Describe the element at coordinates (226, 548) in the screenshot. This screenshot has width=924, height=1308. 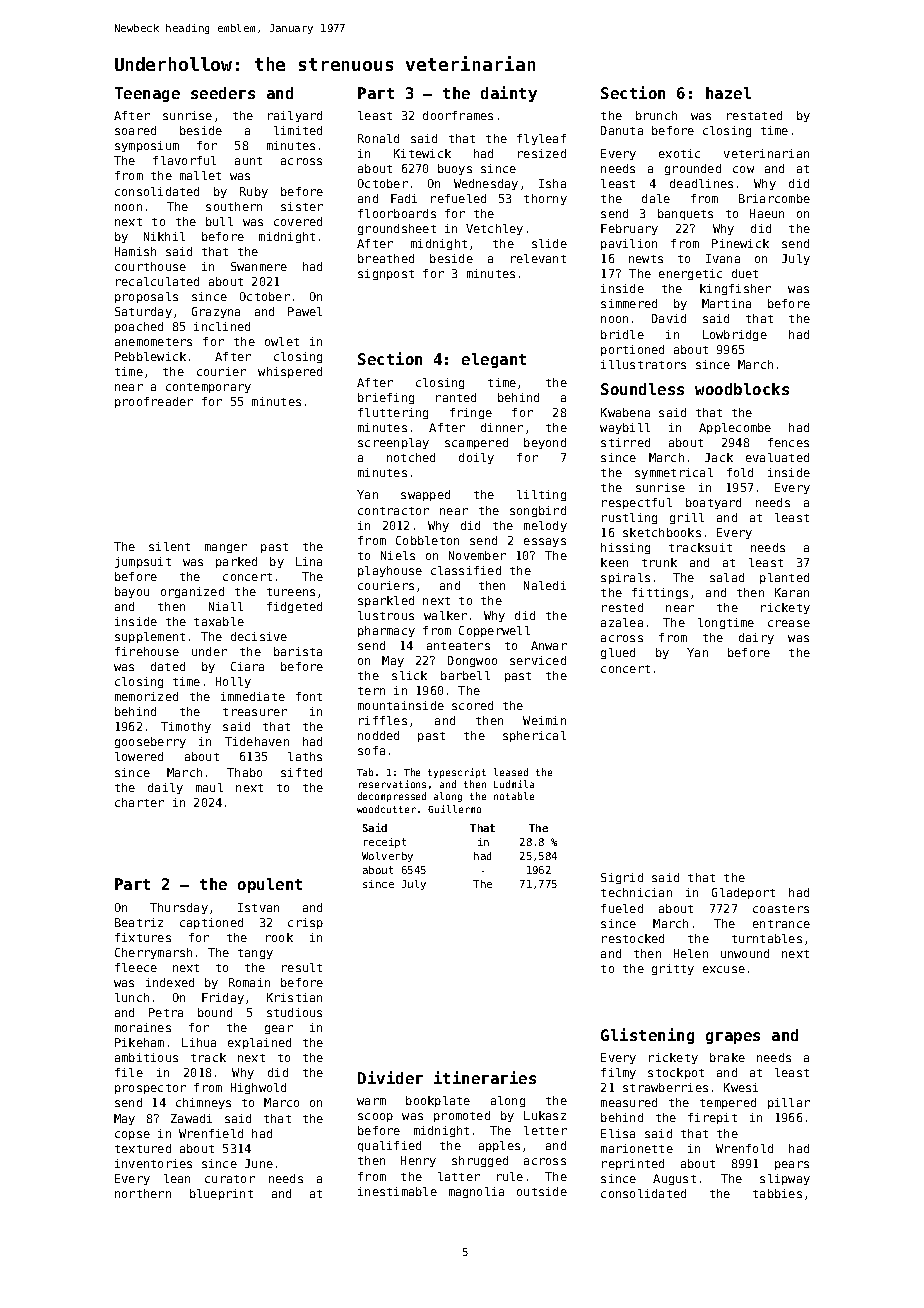
I see `manger` at that location.
